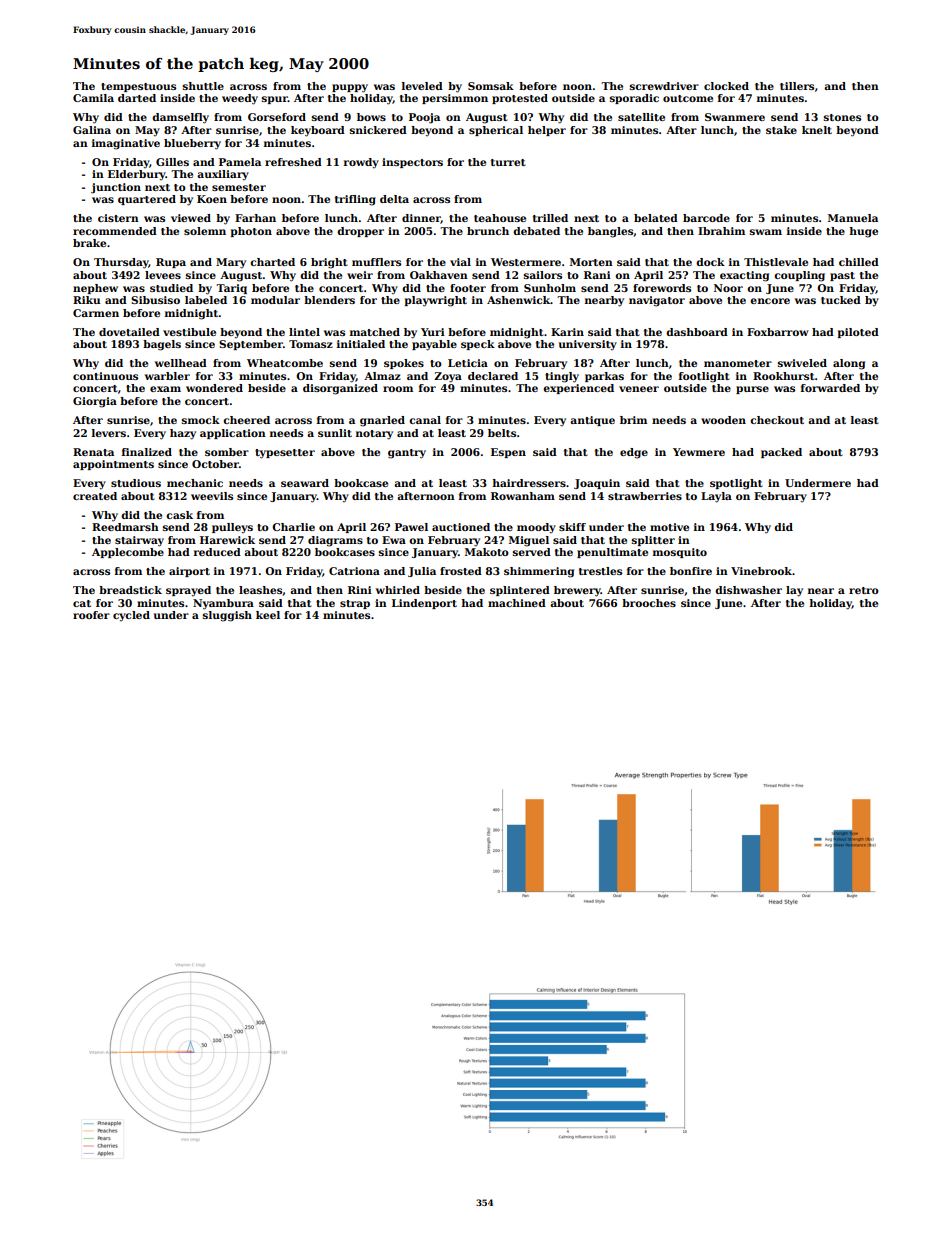  What do you see at coordinates (355, 604) in the screenshot?
I see `strap` at bounding box center [355, 604].
